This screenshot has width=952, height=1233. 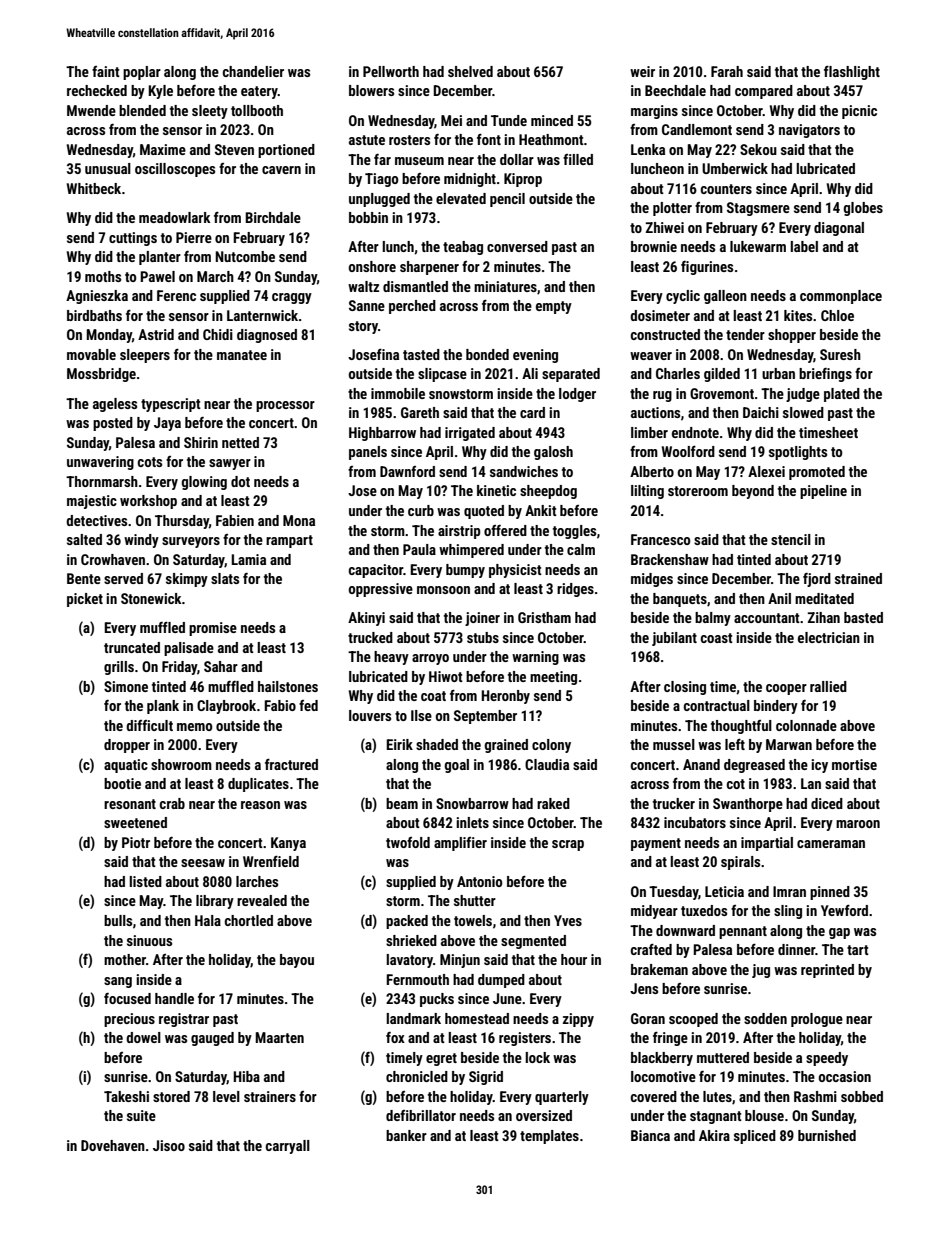 I want to click on moths, so click(x=103, y=276).
